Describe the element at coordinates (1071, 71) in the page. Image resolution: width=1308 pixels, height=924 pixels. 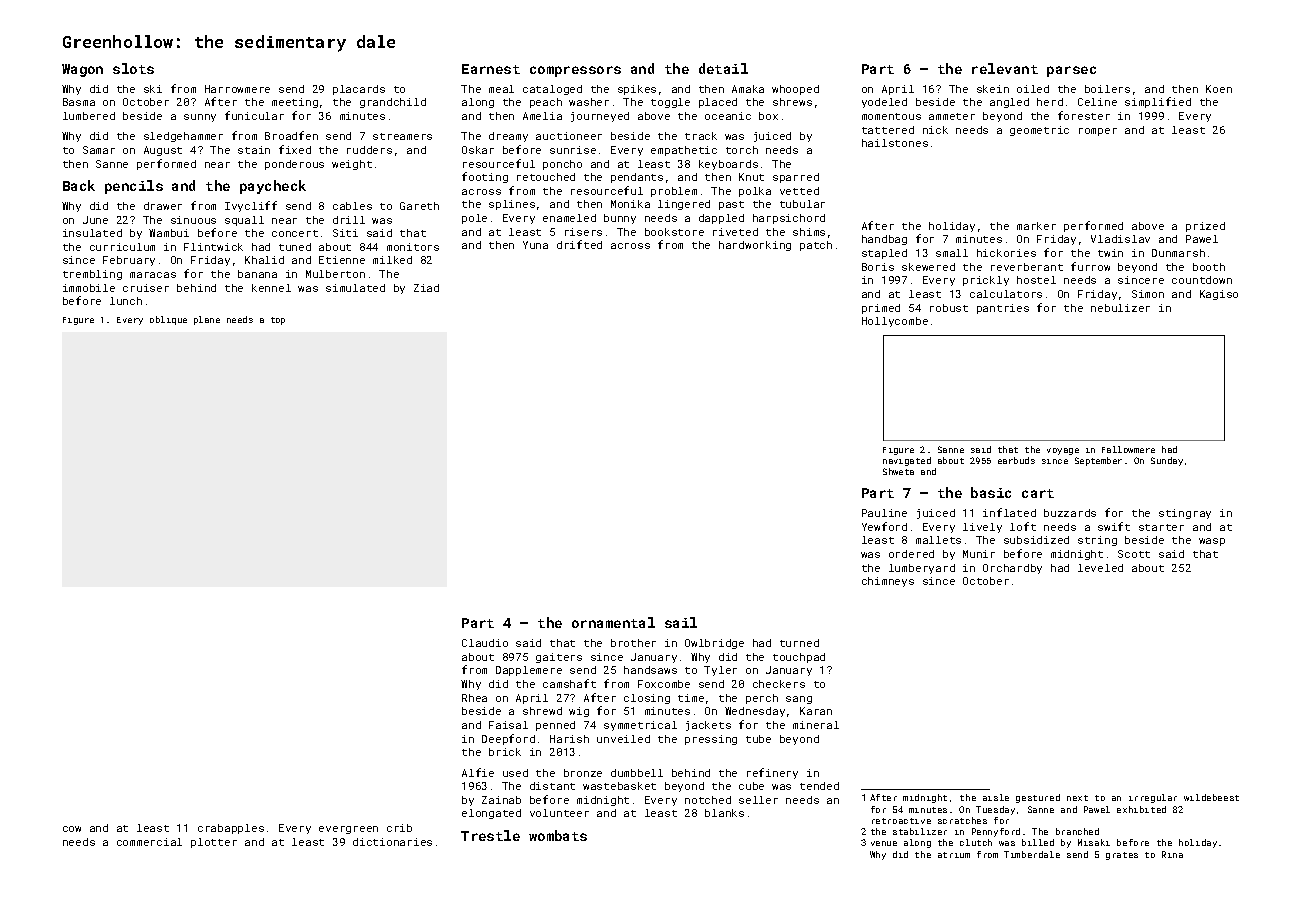
I see `parsec` at that location.
